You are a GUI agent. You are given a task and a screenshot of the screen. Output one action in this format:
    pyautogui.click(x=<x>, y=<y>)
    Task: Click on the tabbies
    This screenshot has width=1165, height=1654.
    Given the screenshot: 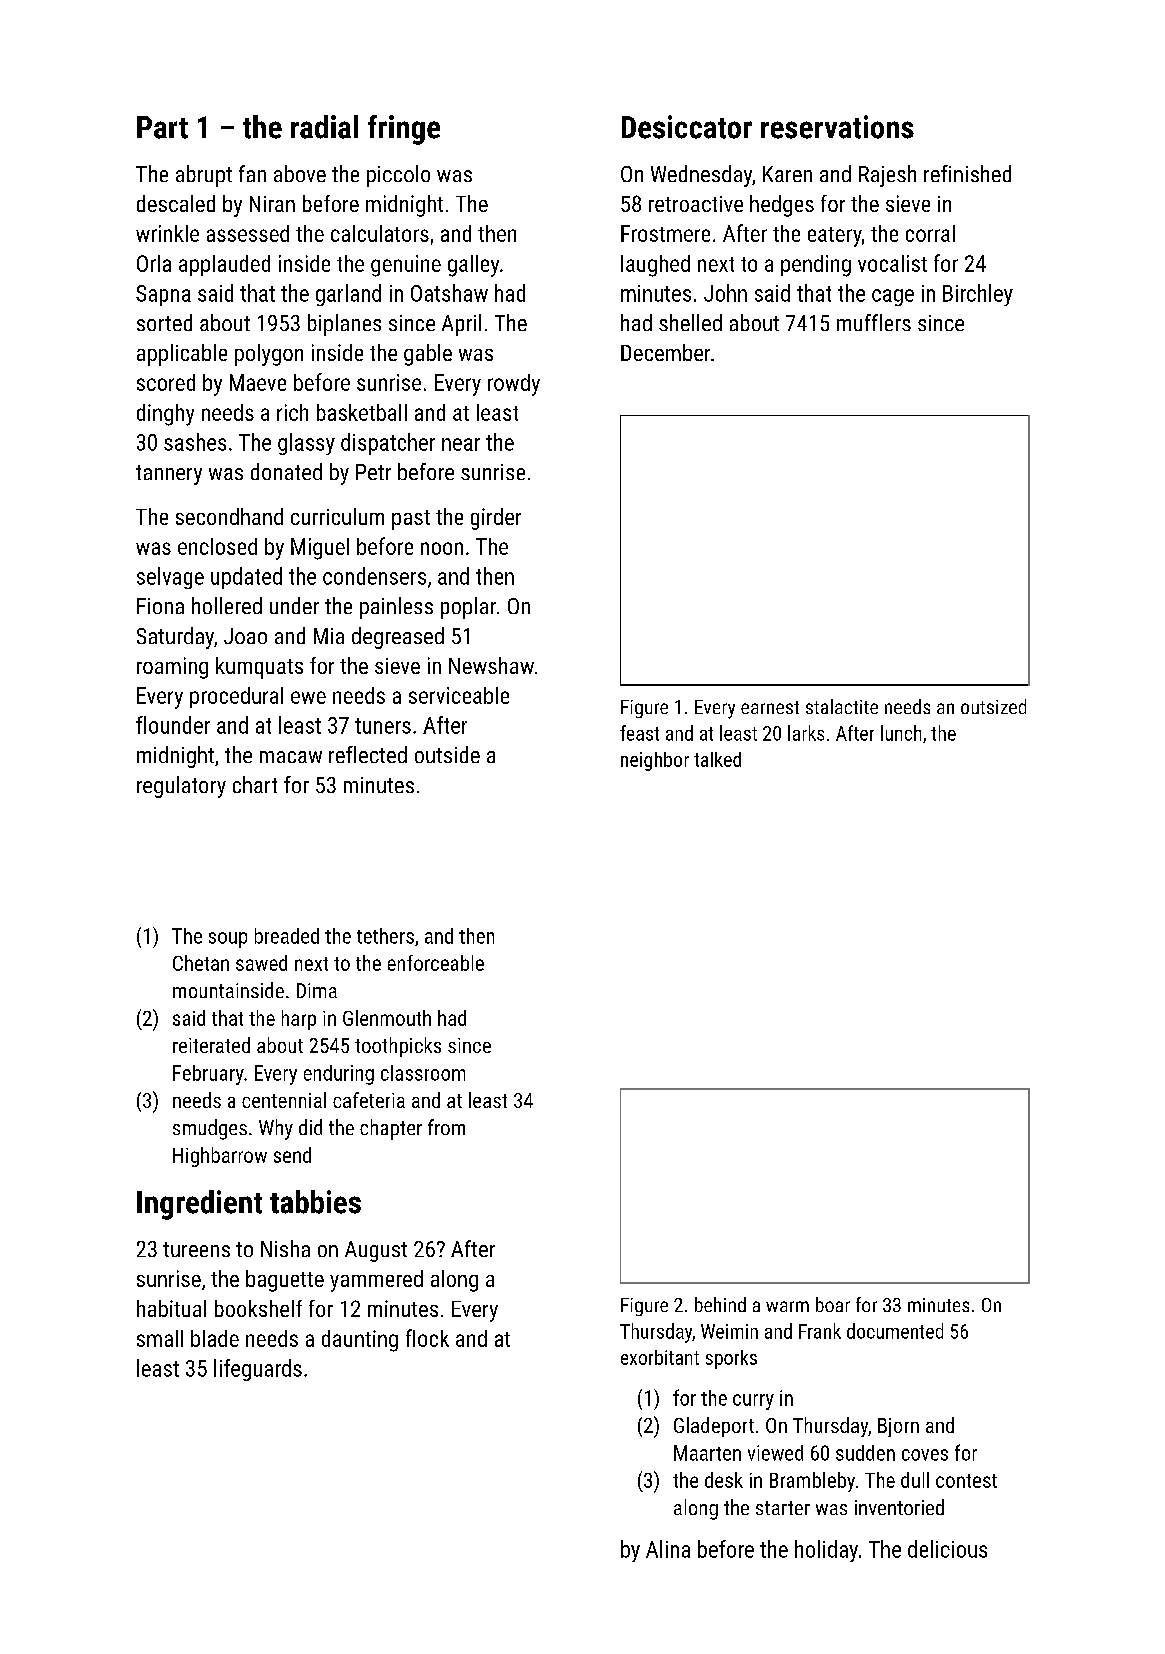 What is the action you would take?
    pyautogui.click(x=315, y=1202)
